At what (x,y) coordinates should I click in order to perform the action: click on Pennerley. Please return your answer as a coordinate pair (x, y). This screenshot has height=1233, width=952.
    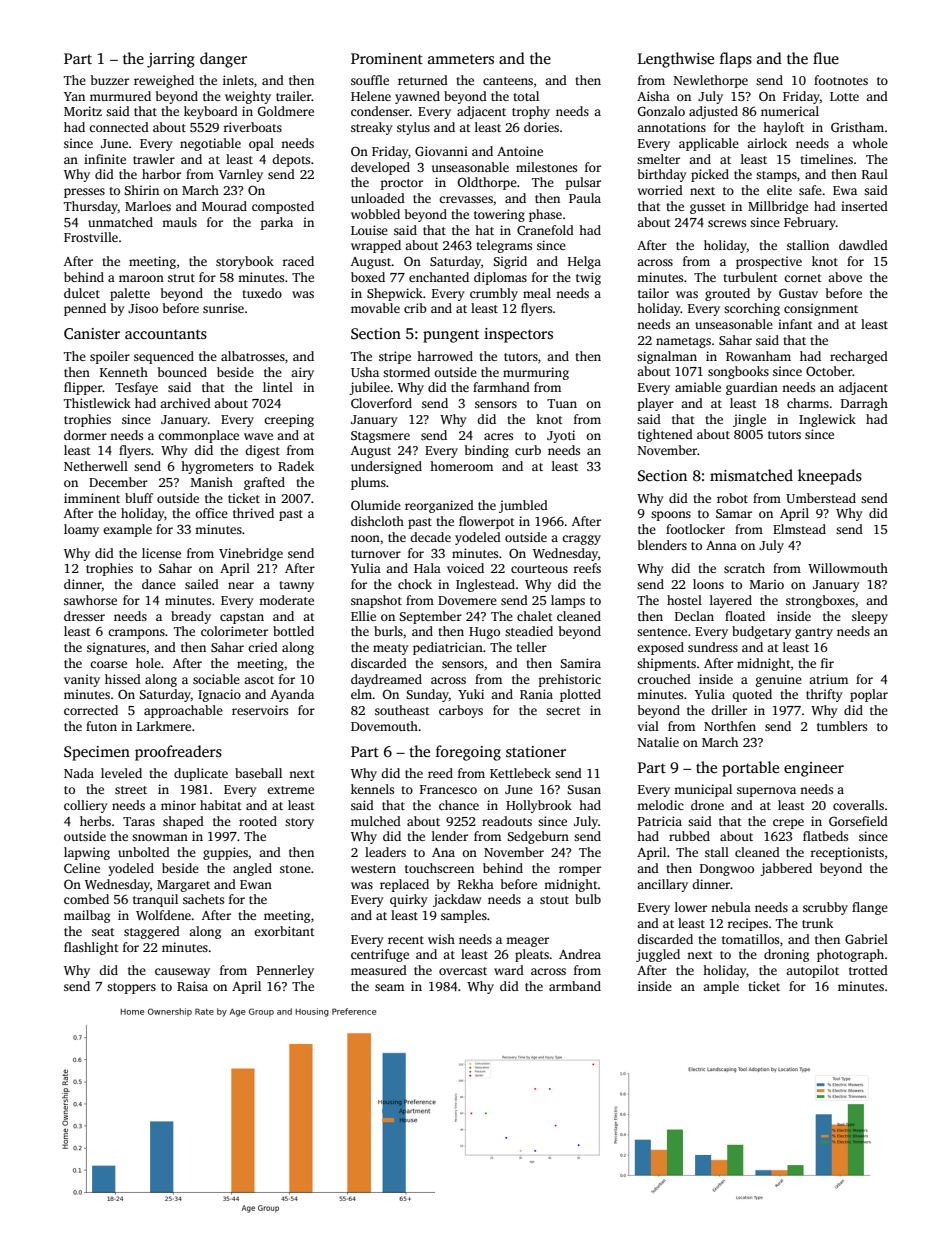
    Looking at the image, I should click on (285, 971).
